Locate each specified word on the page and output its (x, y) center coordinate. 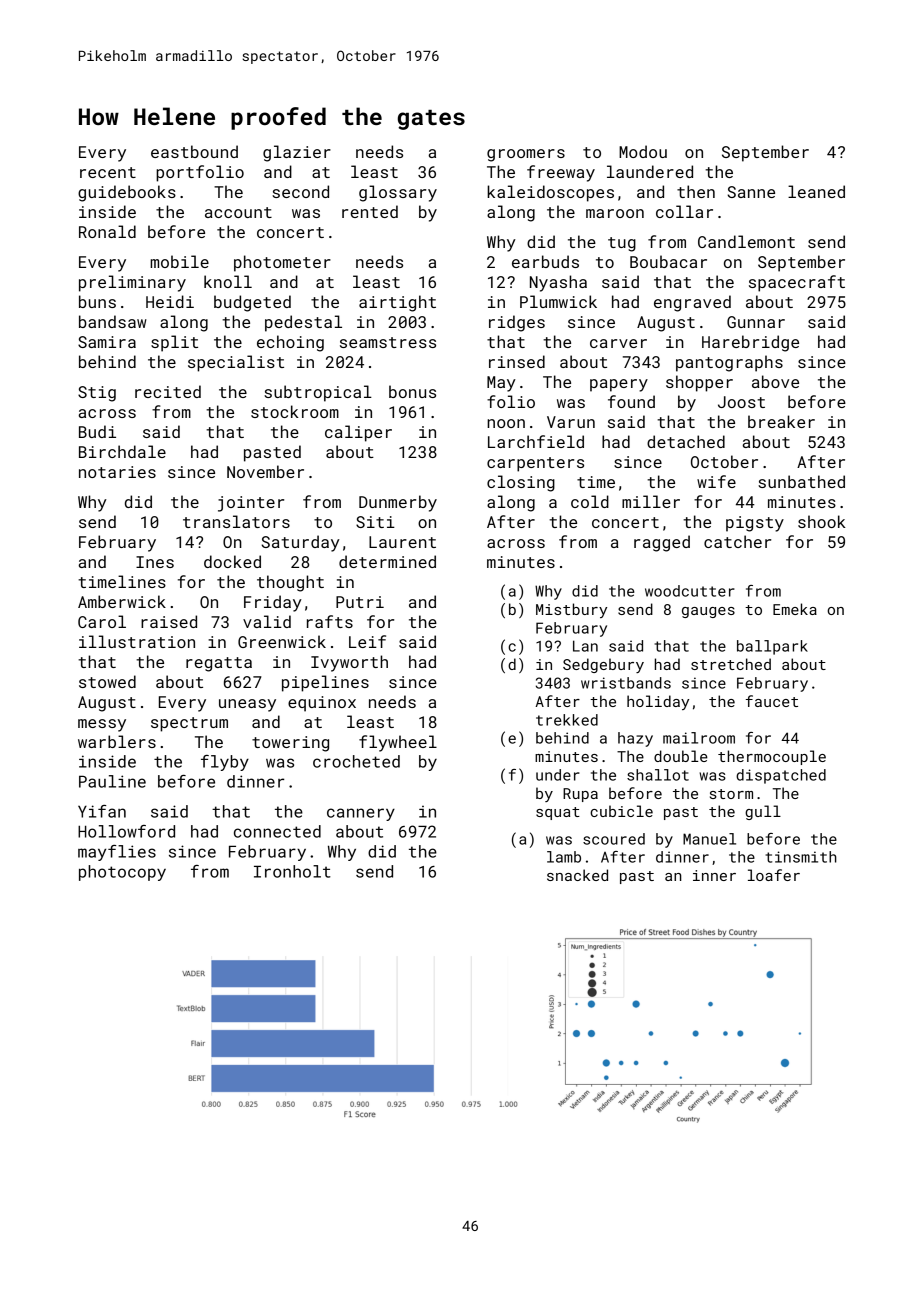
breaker (781, 421)
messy (102, 725)
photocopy (122, 873)
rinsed (517, 361)
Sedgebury (603, 665)
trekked (567, 720)
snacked (577, 875)
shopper (699, 383)
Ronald (107, 231)
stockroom (295, 411)
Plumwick (558, 301)
